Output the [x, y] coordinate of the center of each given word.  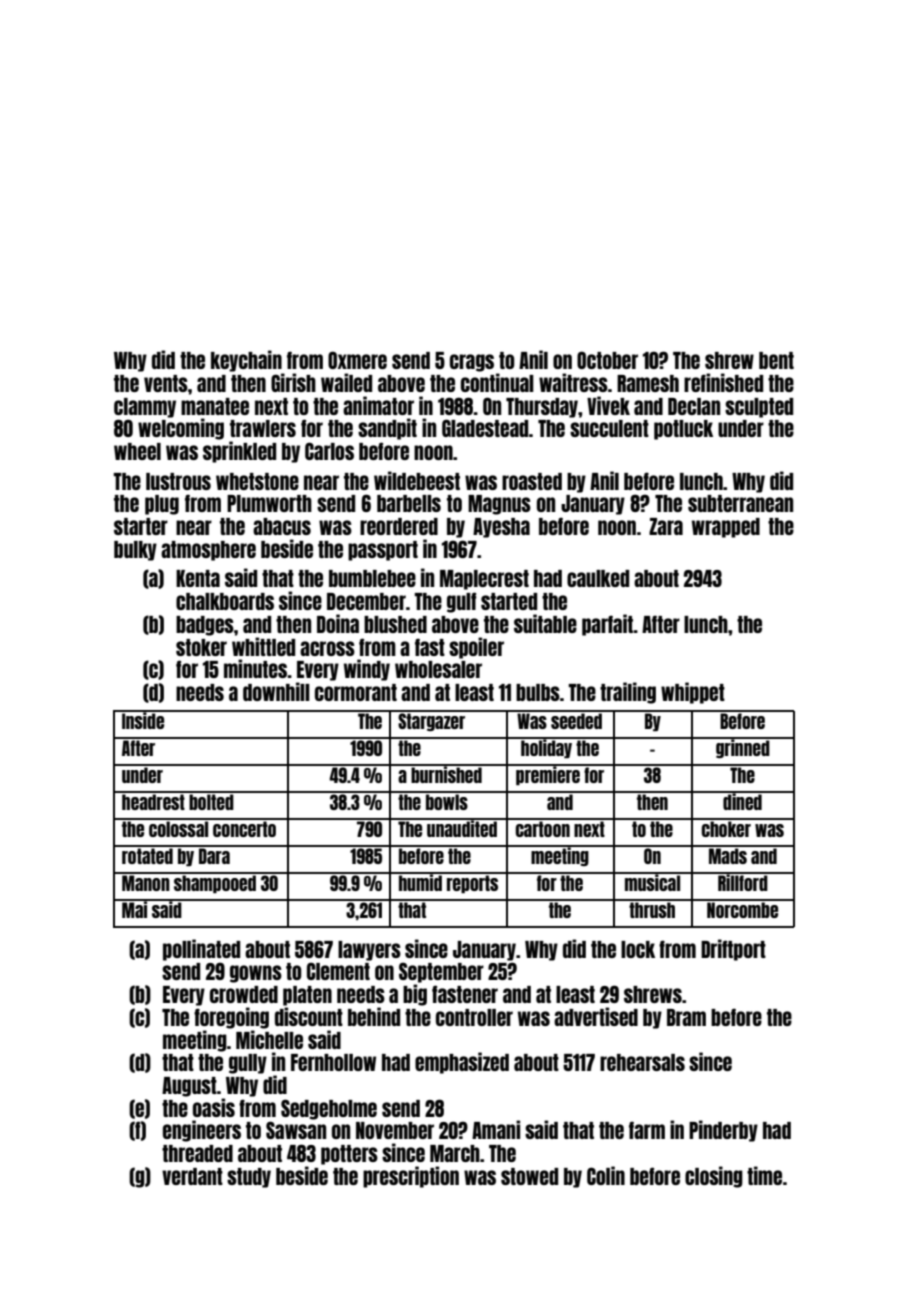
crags [472, 363]
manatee [215, 406]
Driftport [733, 950]
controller [474, 1017]
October [607, 360]
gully [248, 1064]
